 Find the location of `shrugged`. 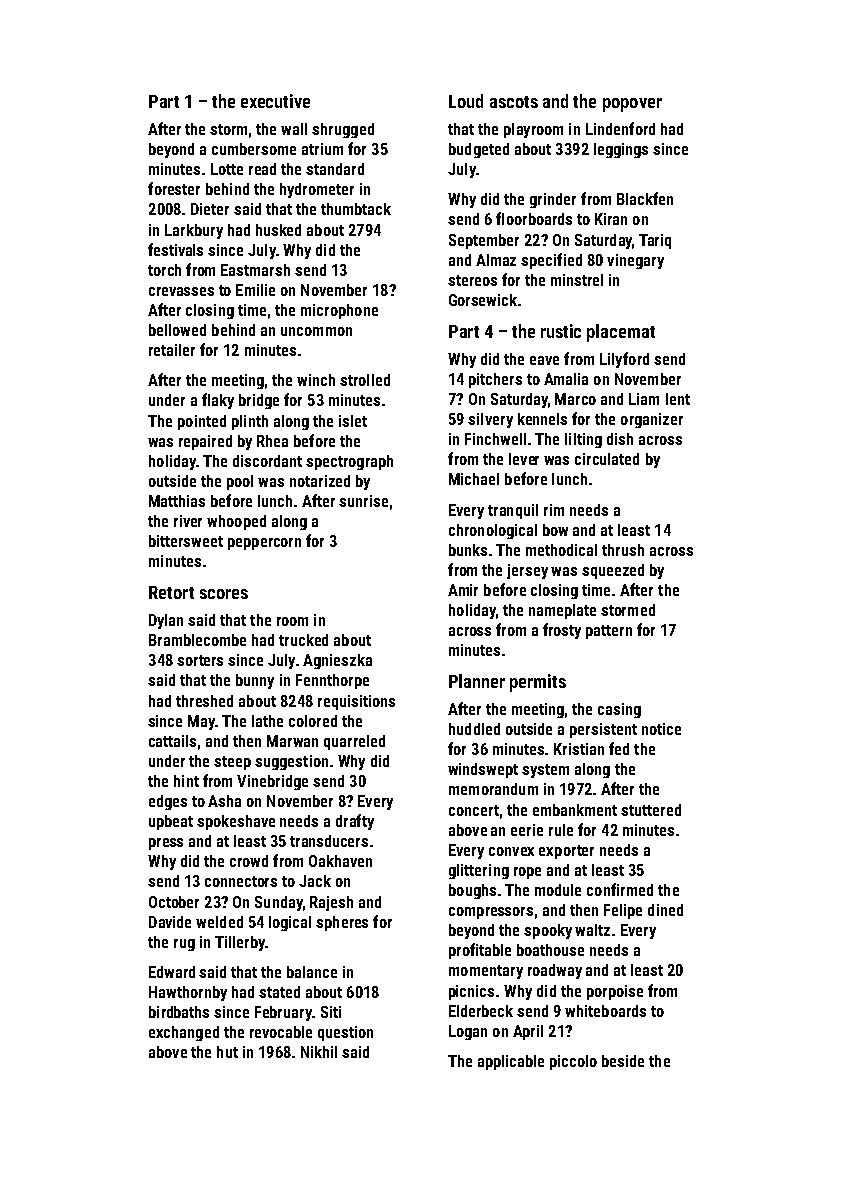

shrugged is located at coordinates (343, 130).
